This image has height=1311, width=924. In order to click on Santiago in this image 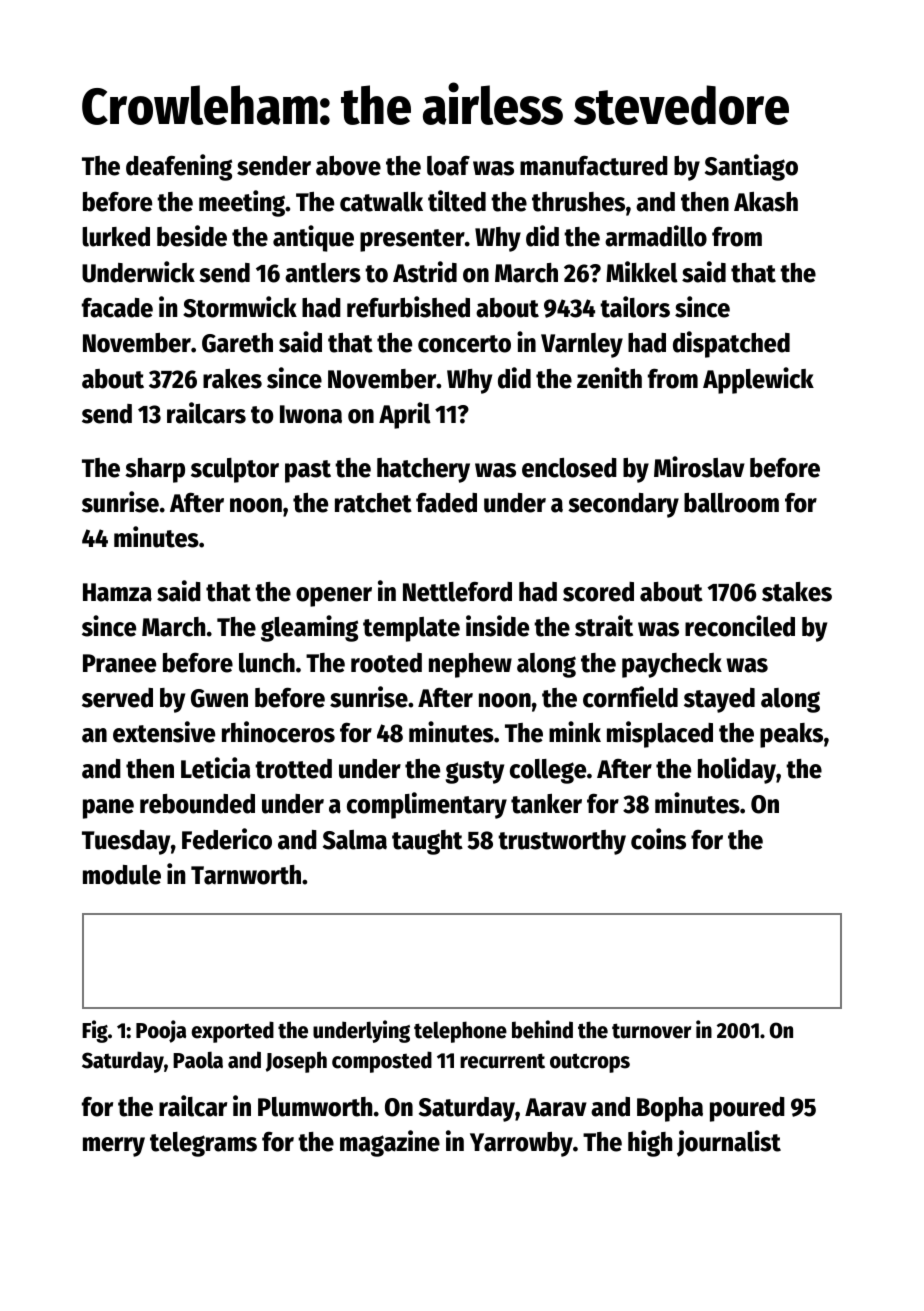, I will do `click(751, 167)`.
